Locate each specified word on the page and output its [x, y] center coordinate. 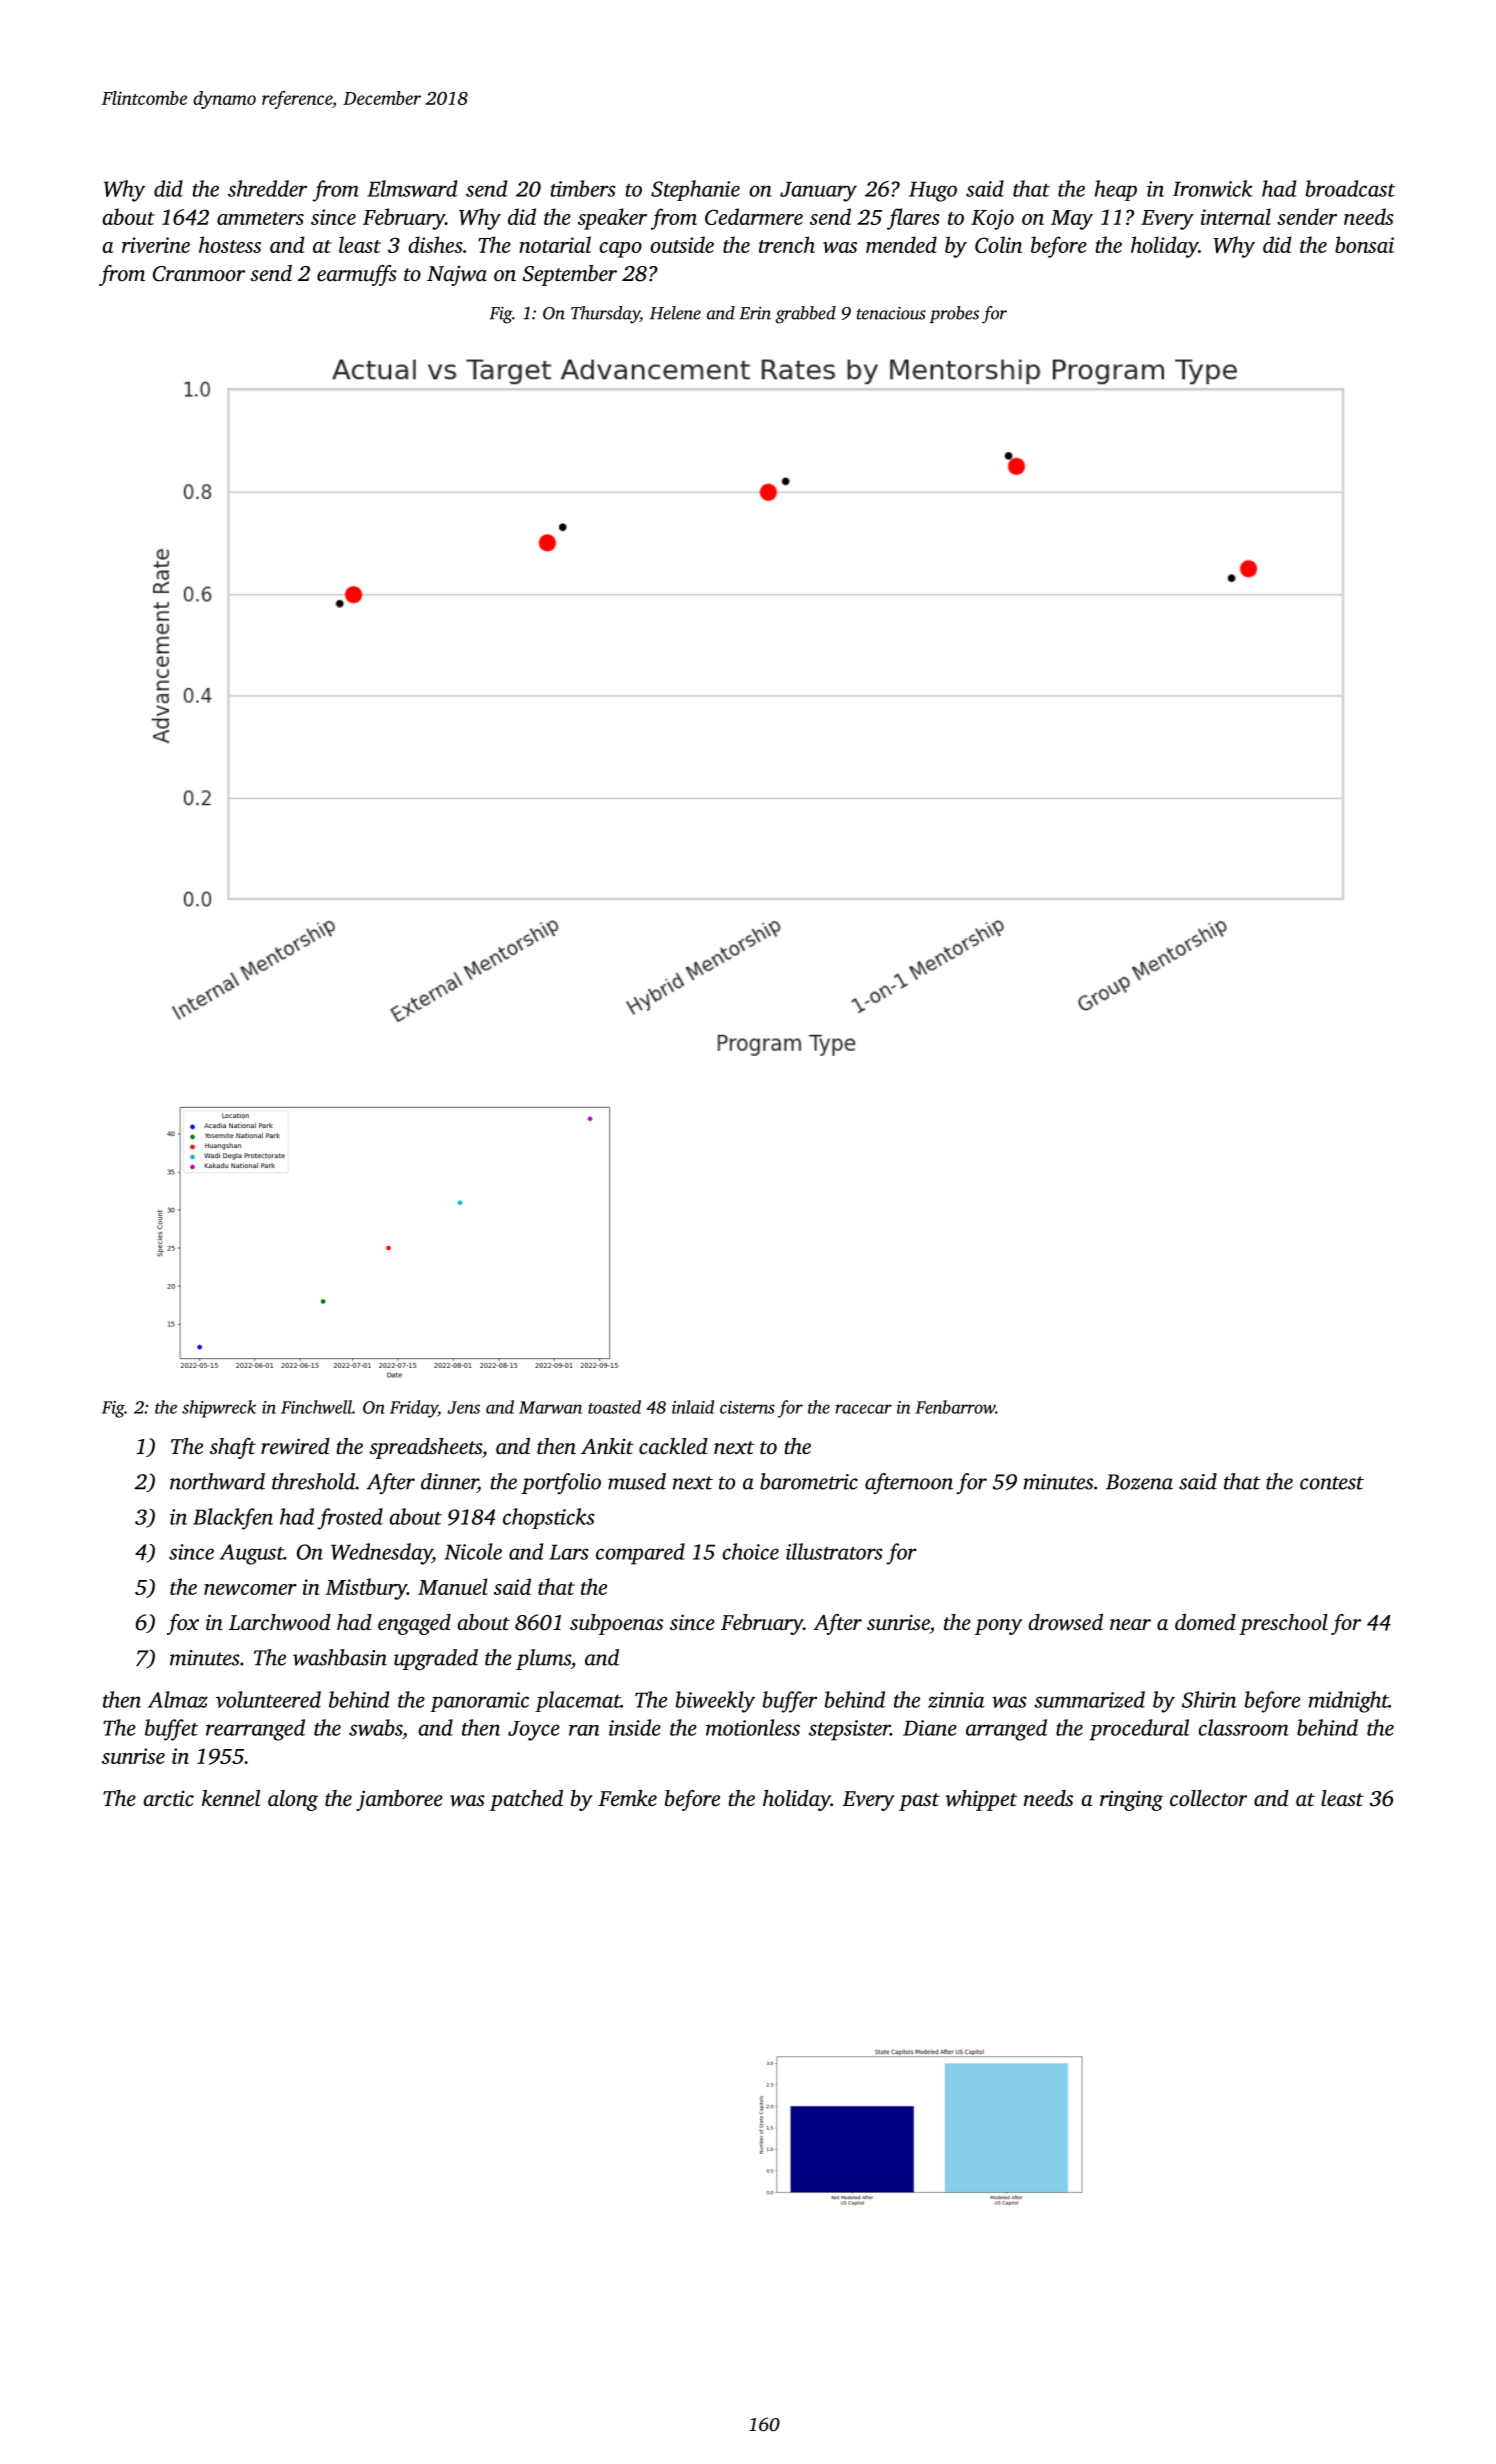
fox [183, 1624]
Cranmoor [199, 274]
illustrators [834, 1551]
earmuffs [357, 275]
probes [954, 314]
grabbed [805, 315]
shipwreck [219, 1409]
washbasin [340, 1657]
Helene [675, 313]
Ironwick [1213, 188]
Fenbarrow [955, 1407]
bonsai [1364, 244]
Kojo [992, 219]
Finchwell [316, 1407]
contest [1332, 1483]
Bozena [1139, 1482]
